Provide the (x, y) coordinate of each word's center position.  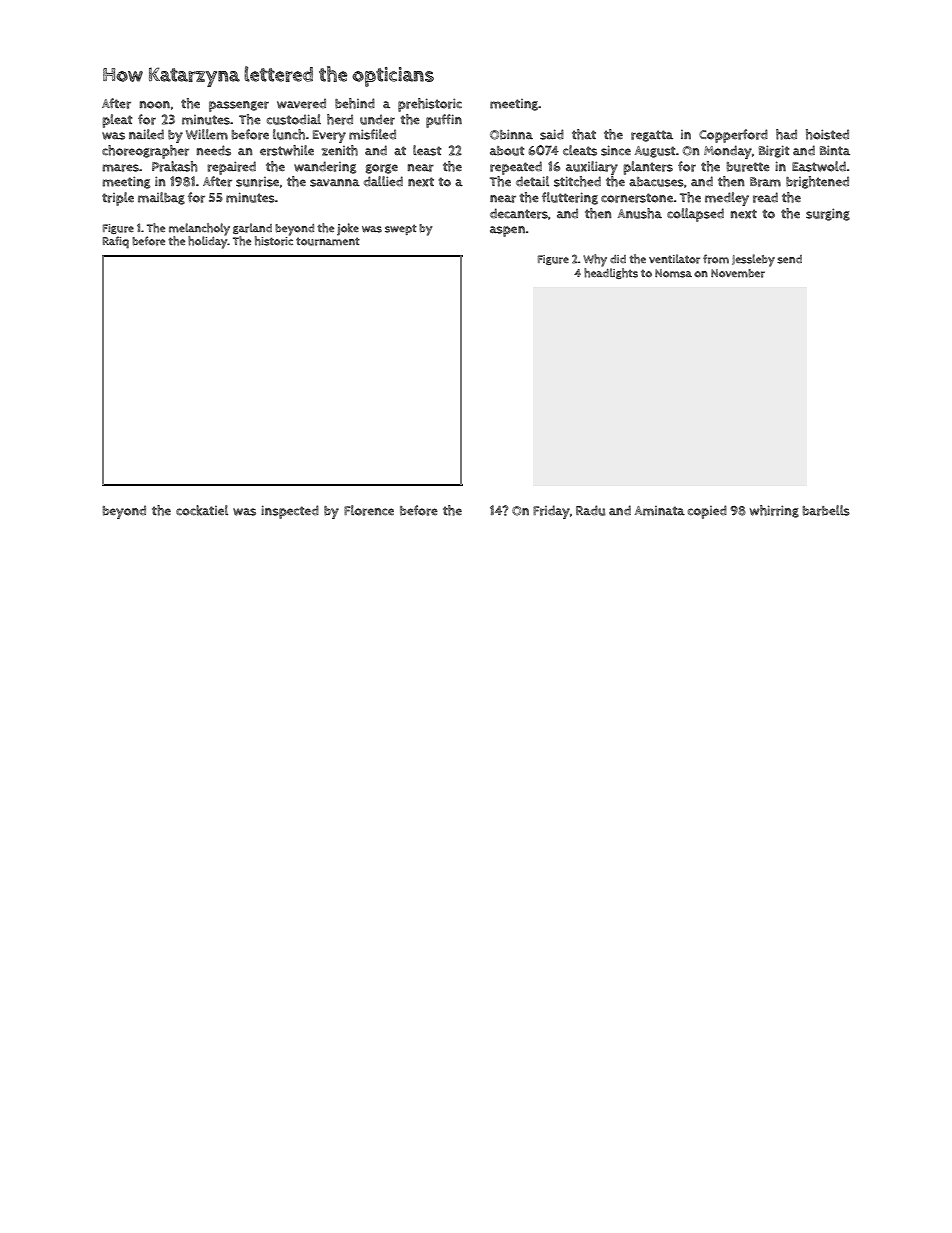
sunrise (257, 182)
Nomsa (673, 273)
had (786, 134)
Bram (765, 182)
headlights (611, 273)
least (427, 150)
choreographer (145, 152)
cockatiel (202, 510)
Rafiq (115, 242)
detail (532, 181)
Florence (369, 510)
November (738, 273)
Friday (551, 512)
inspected (290, 512)
